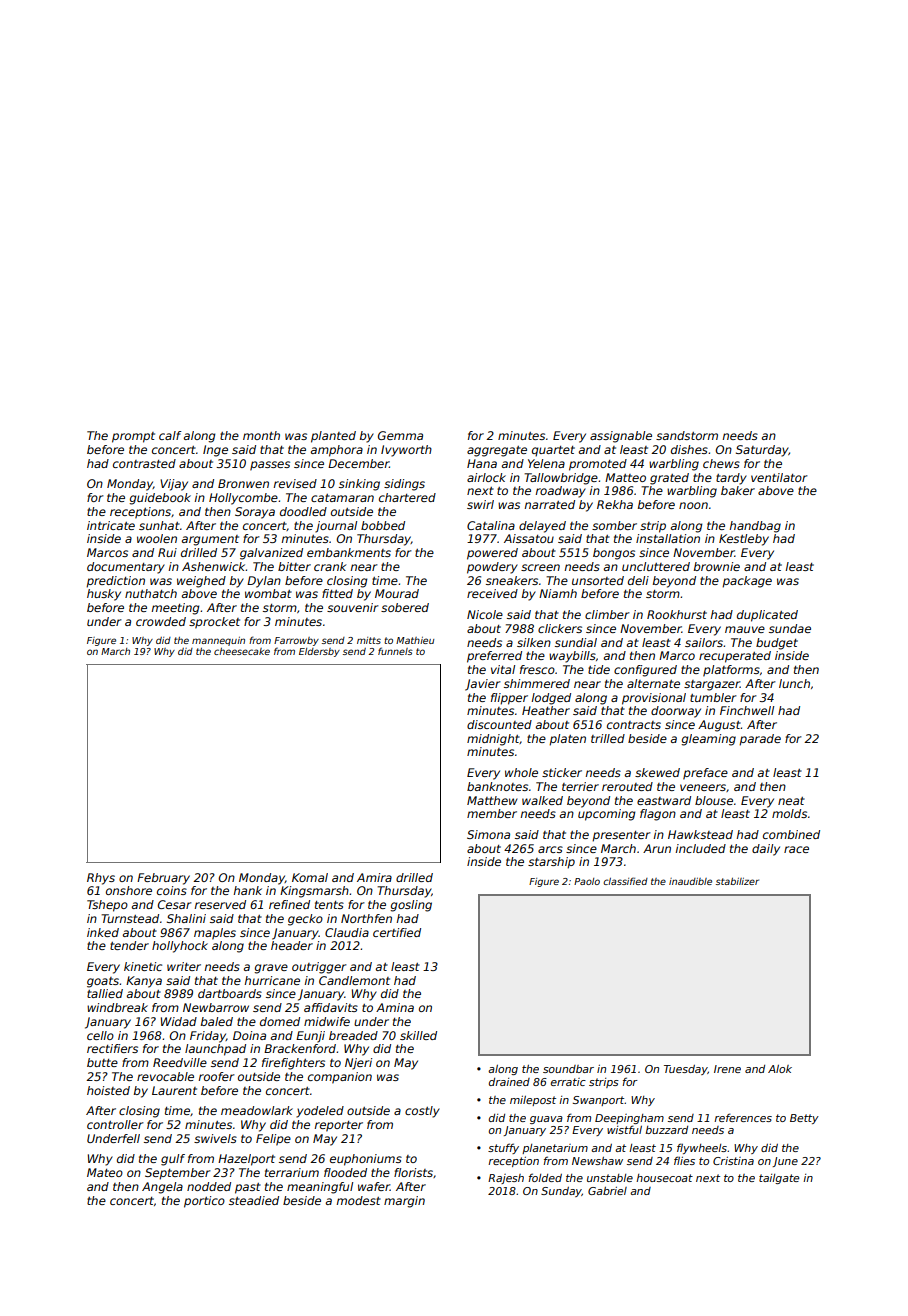 The width and height of the screenshot is (908, 1316). Describe the element at coordinates (272, 980) in the screenshot. I see `hurricane` at that location.
